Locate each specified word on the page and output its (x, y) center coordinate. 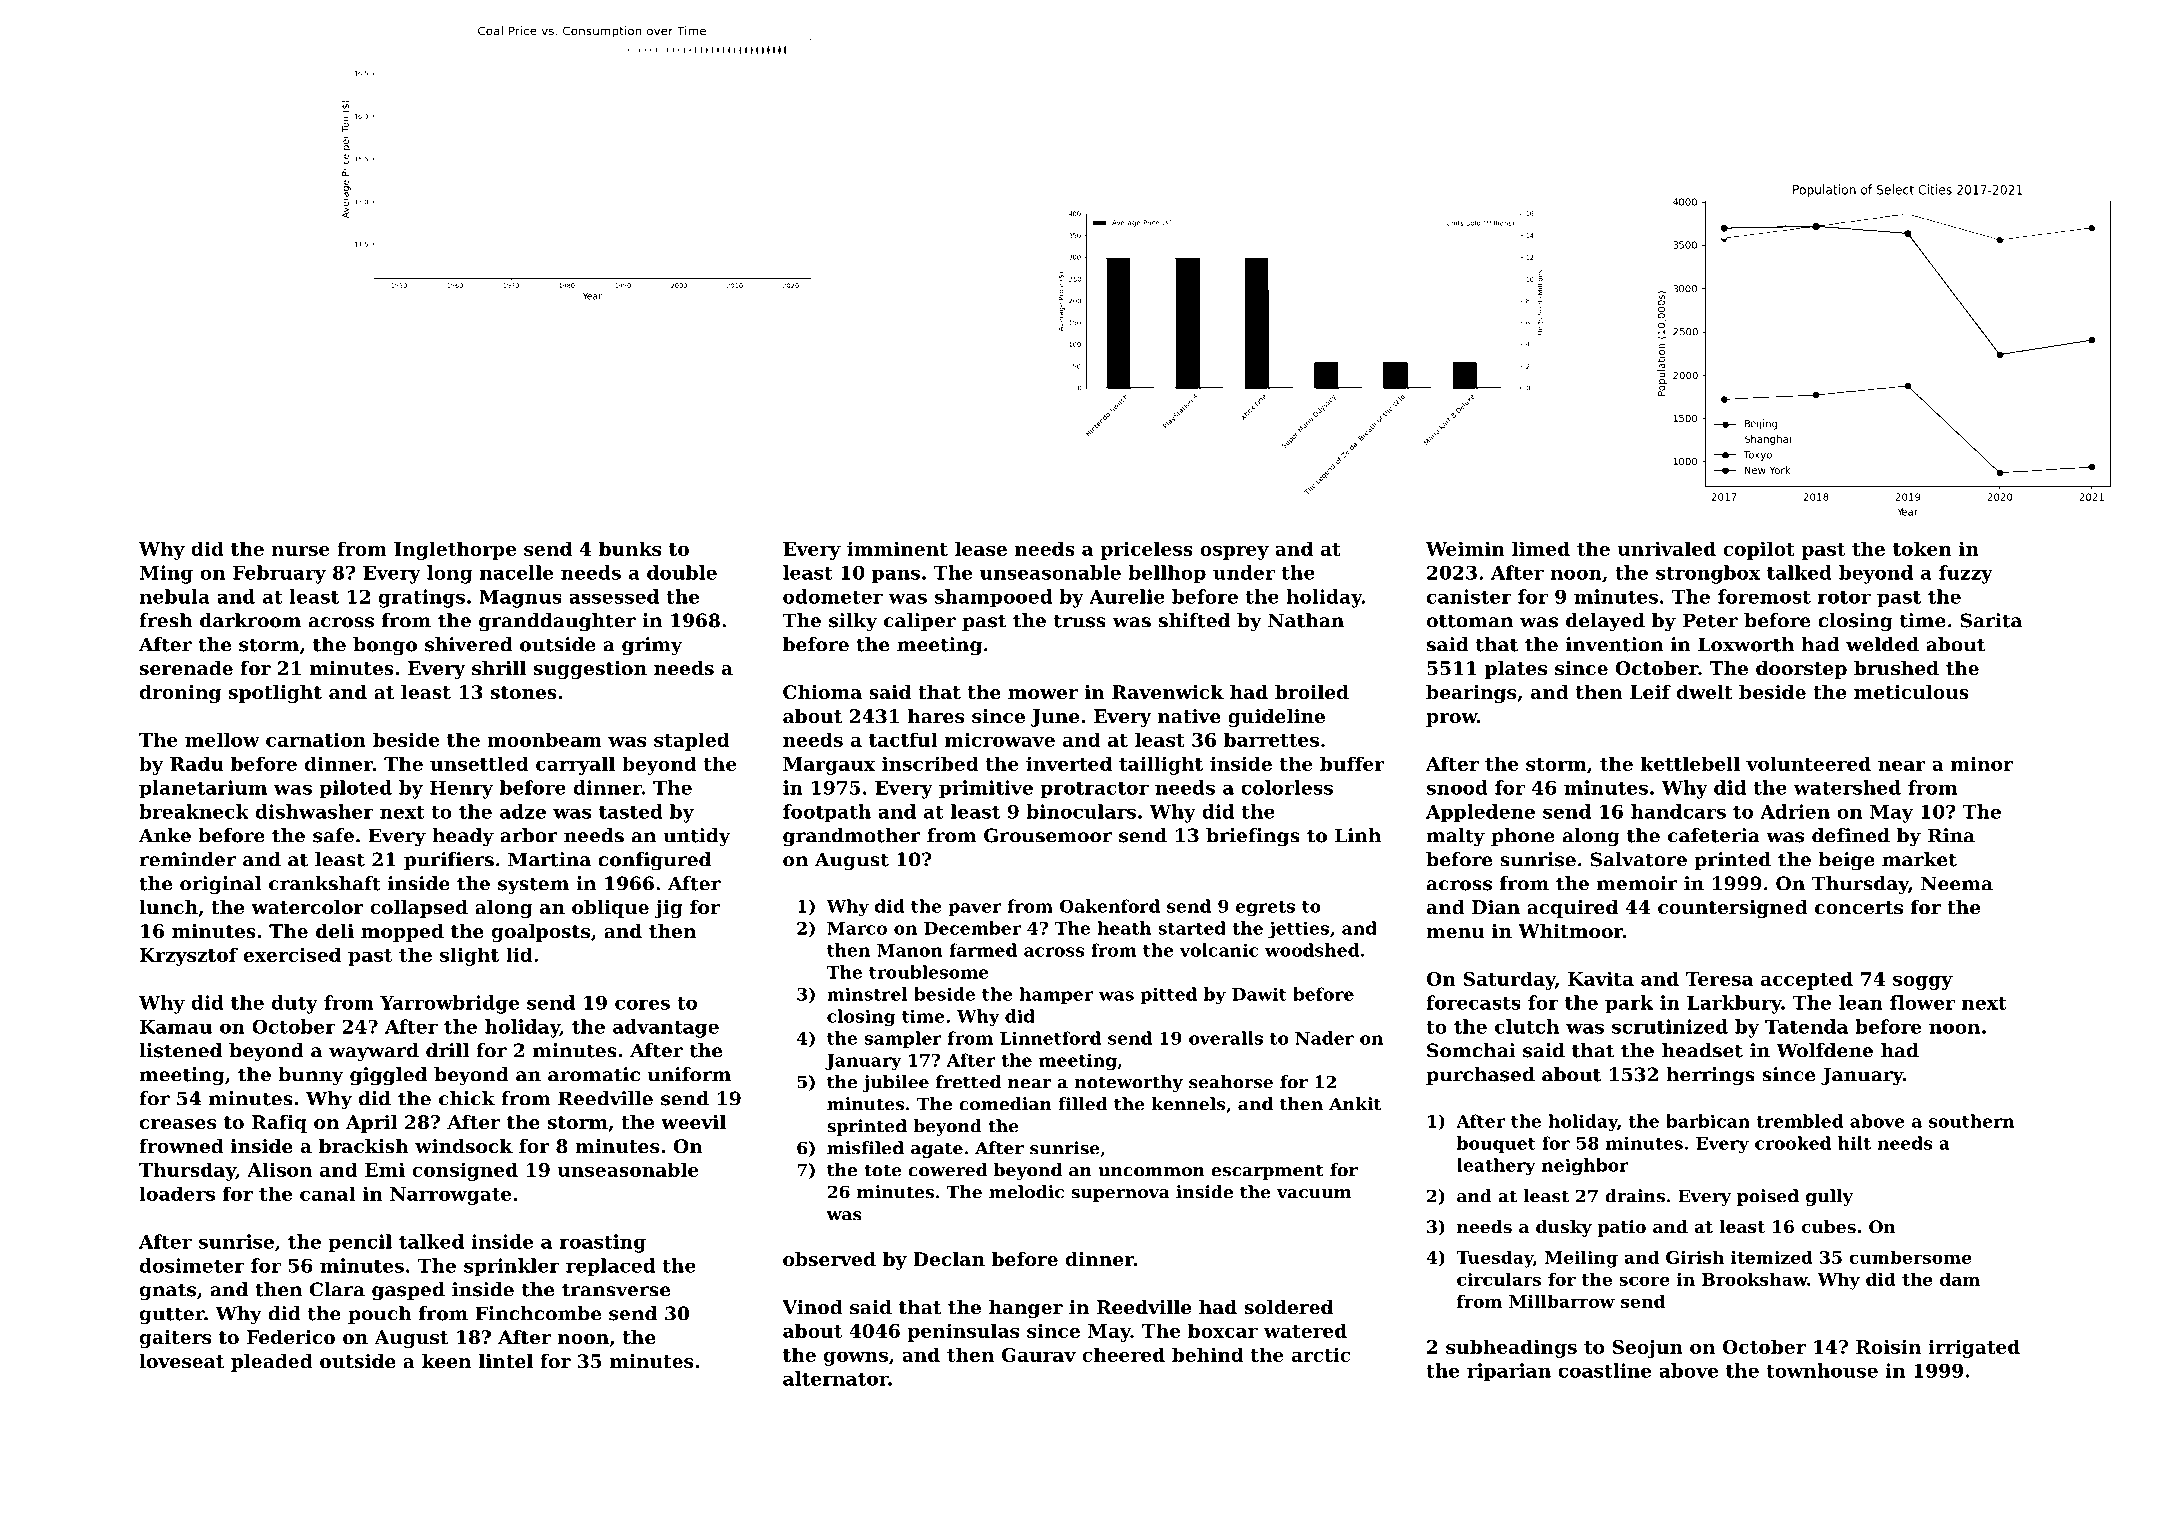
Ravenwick (1168, 692)
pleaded (272, 1363)
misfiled (865, 1148)
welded (1882, 644)
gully (1829, 1197)
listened (180, 1050)
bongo (385, 646)
